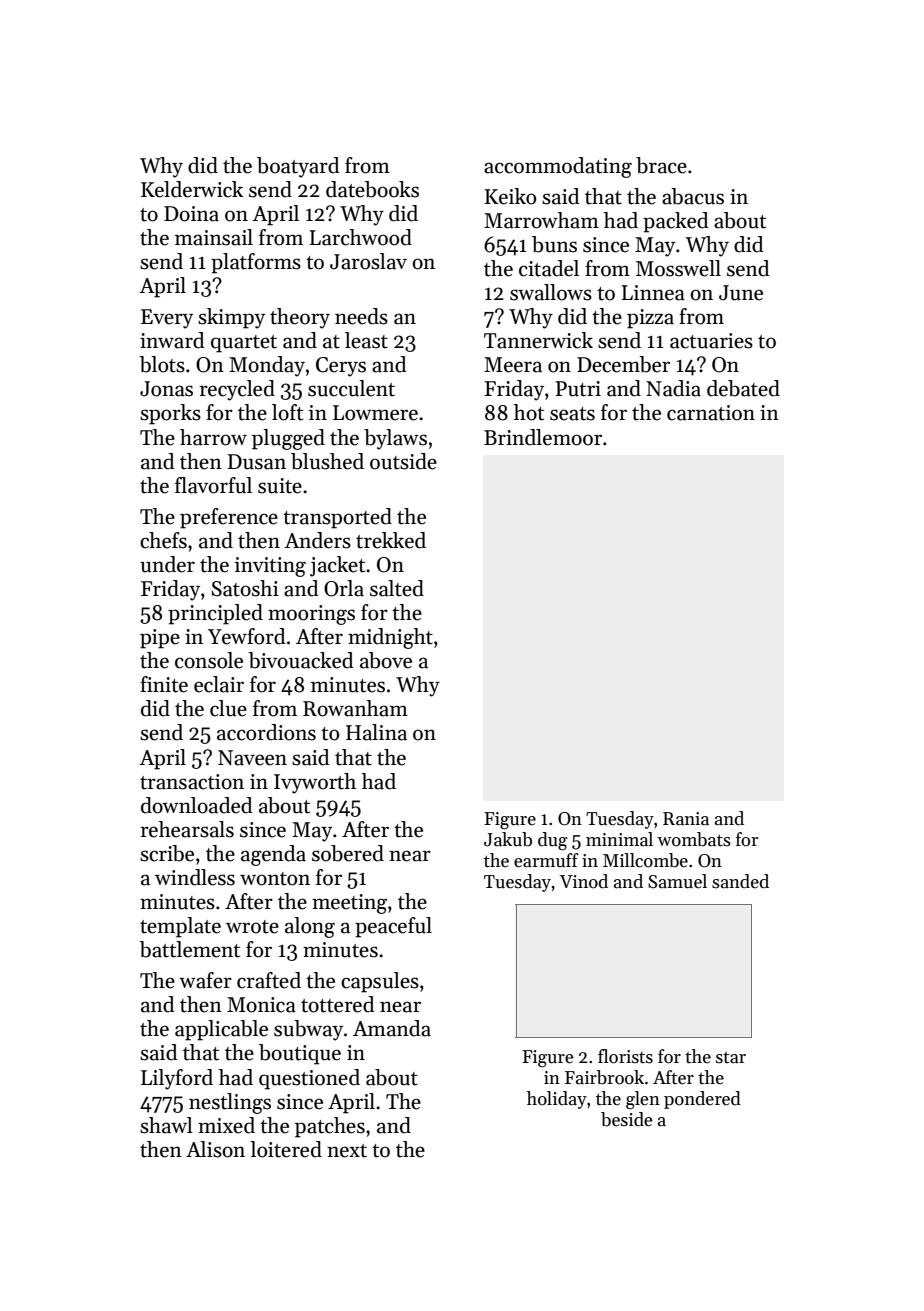 The height and width of the image is (1311, 924). I want to click on citadel, so click(549, 268).
